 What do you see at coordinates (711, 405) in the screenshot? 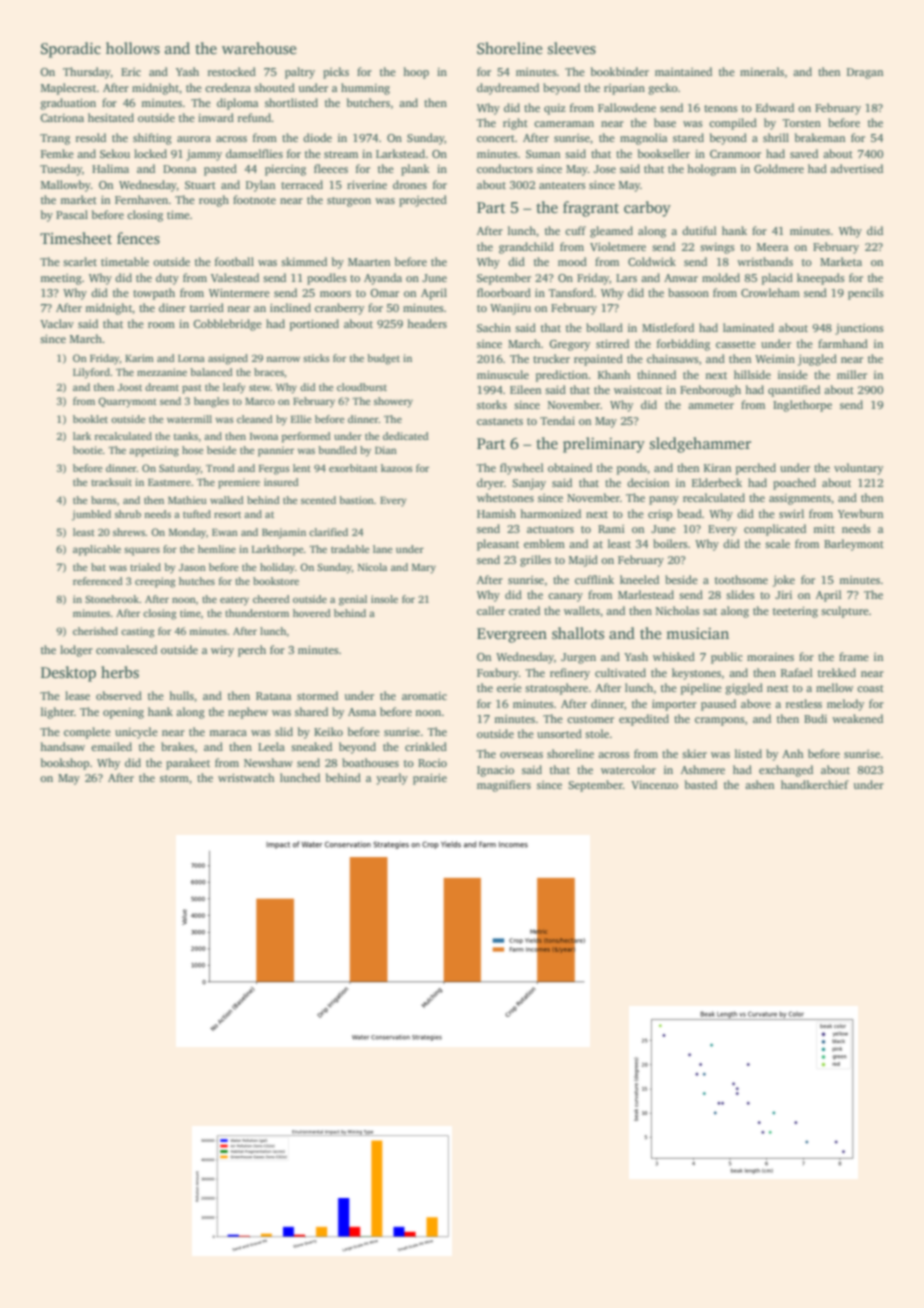
I see `ammeter` at bounding box center [711, 405].
